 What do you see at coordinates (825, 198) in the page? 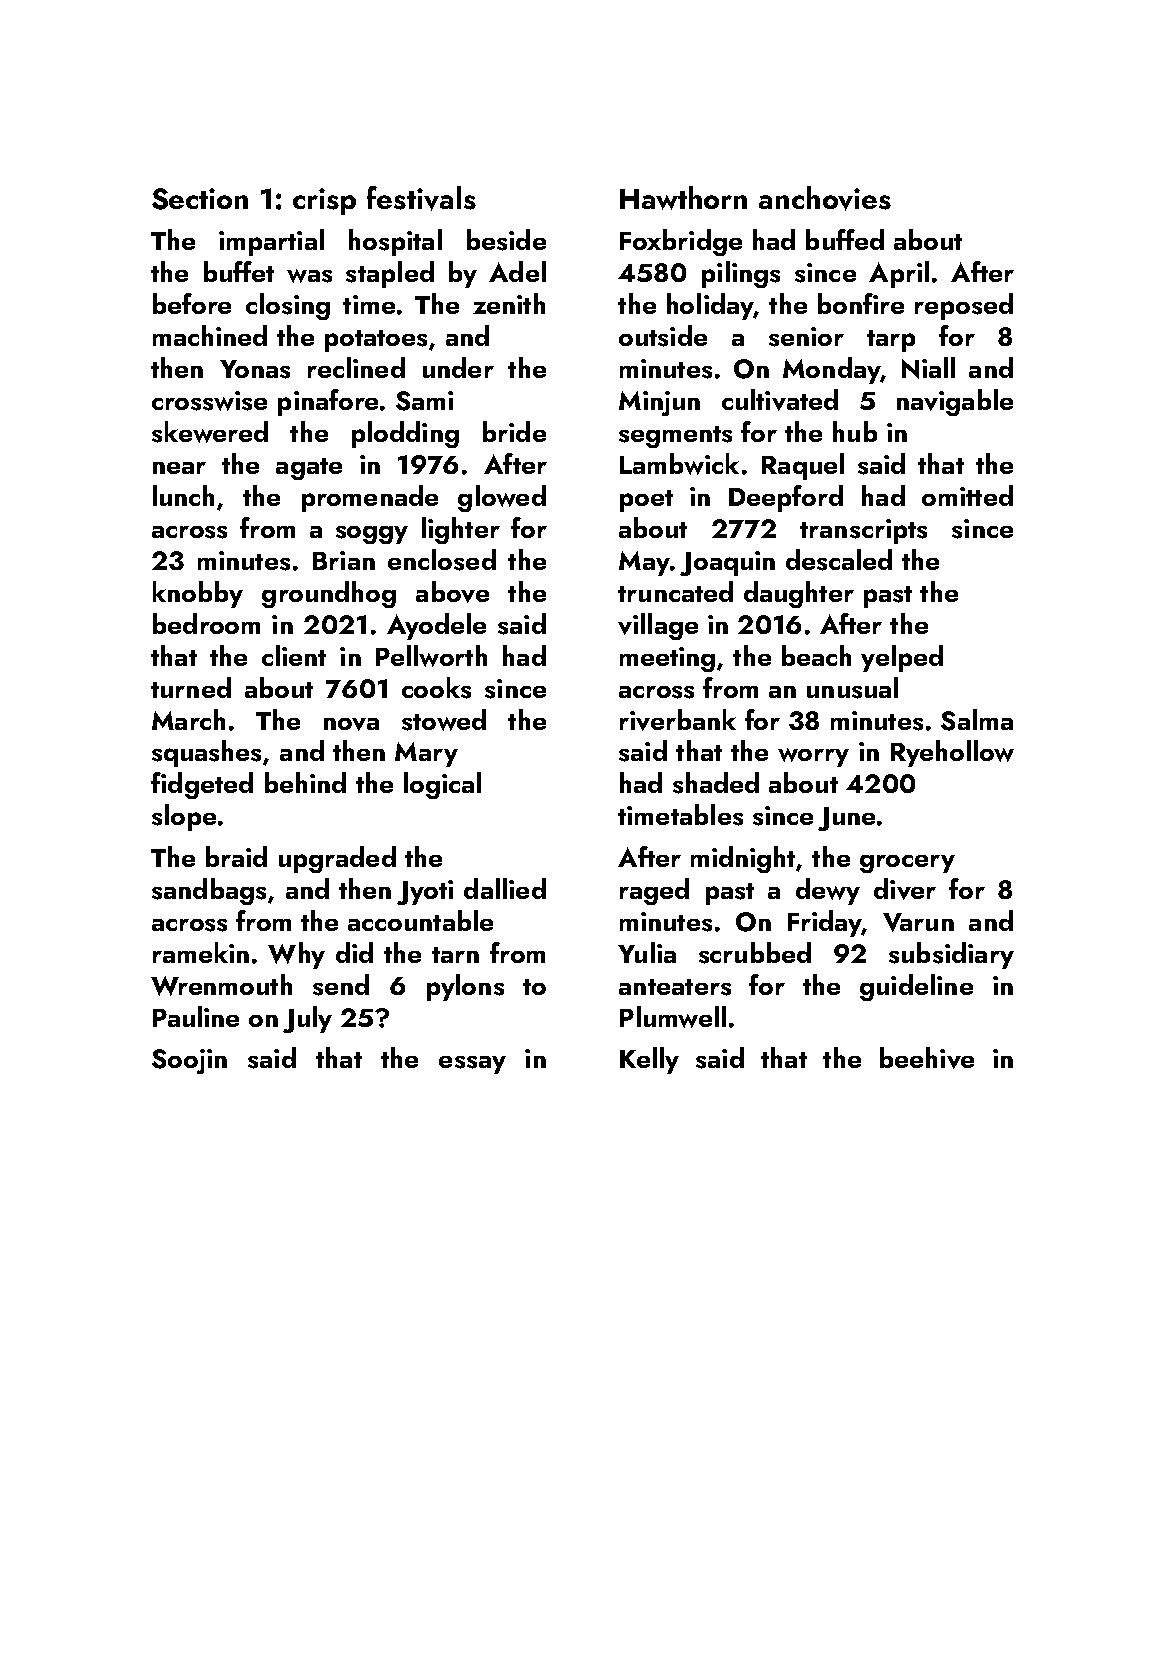
I see `anchovies` at bounding box center [825, 198].
